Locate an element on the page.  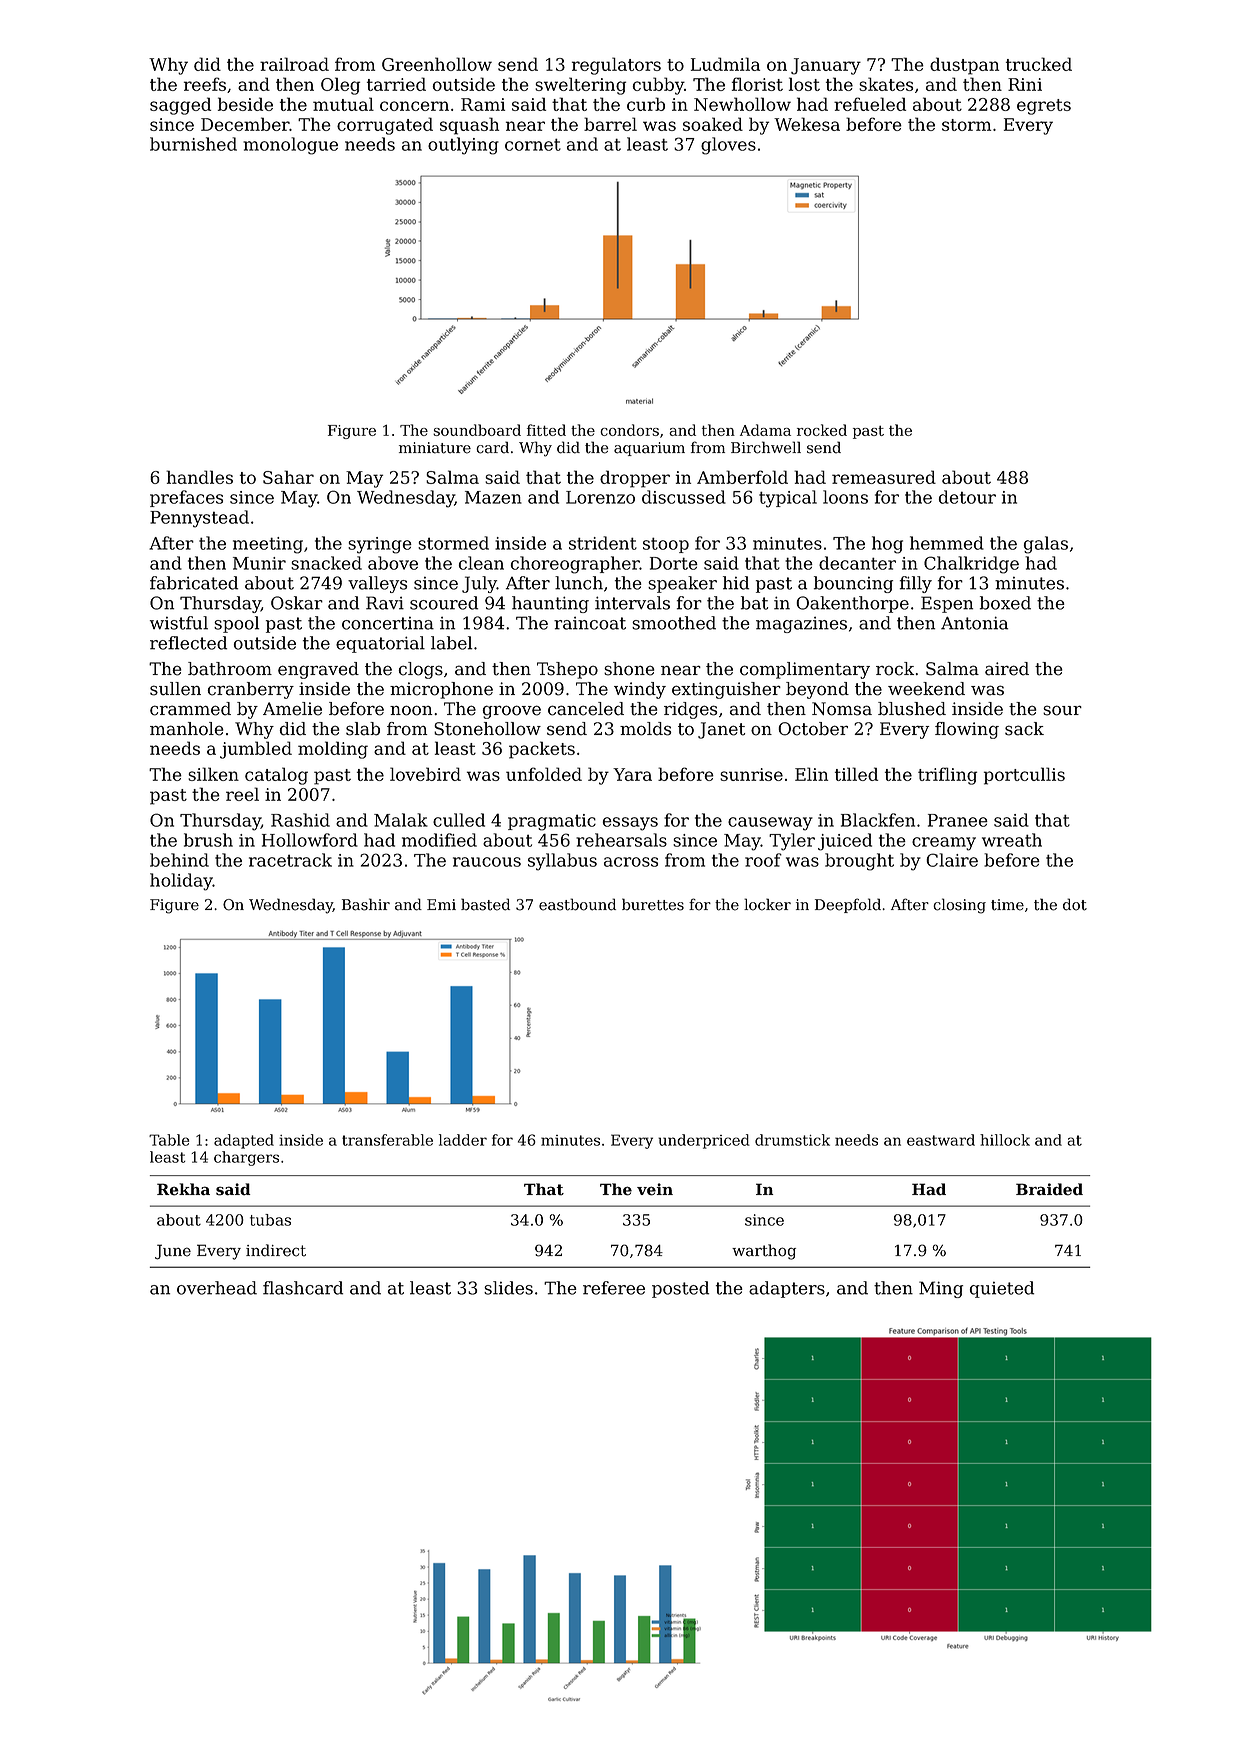
egrets is located at coordinates (1044, 107).
